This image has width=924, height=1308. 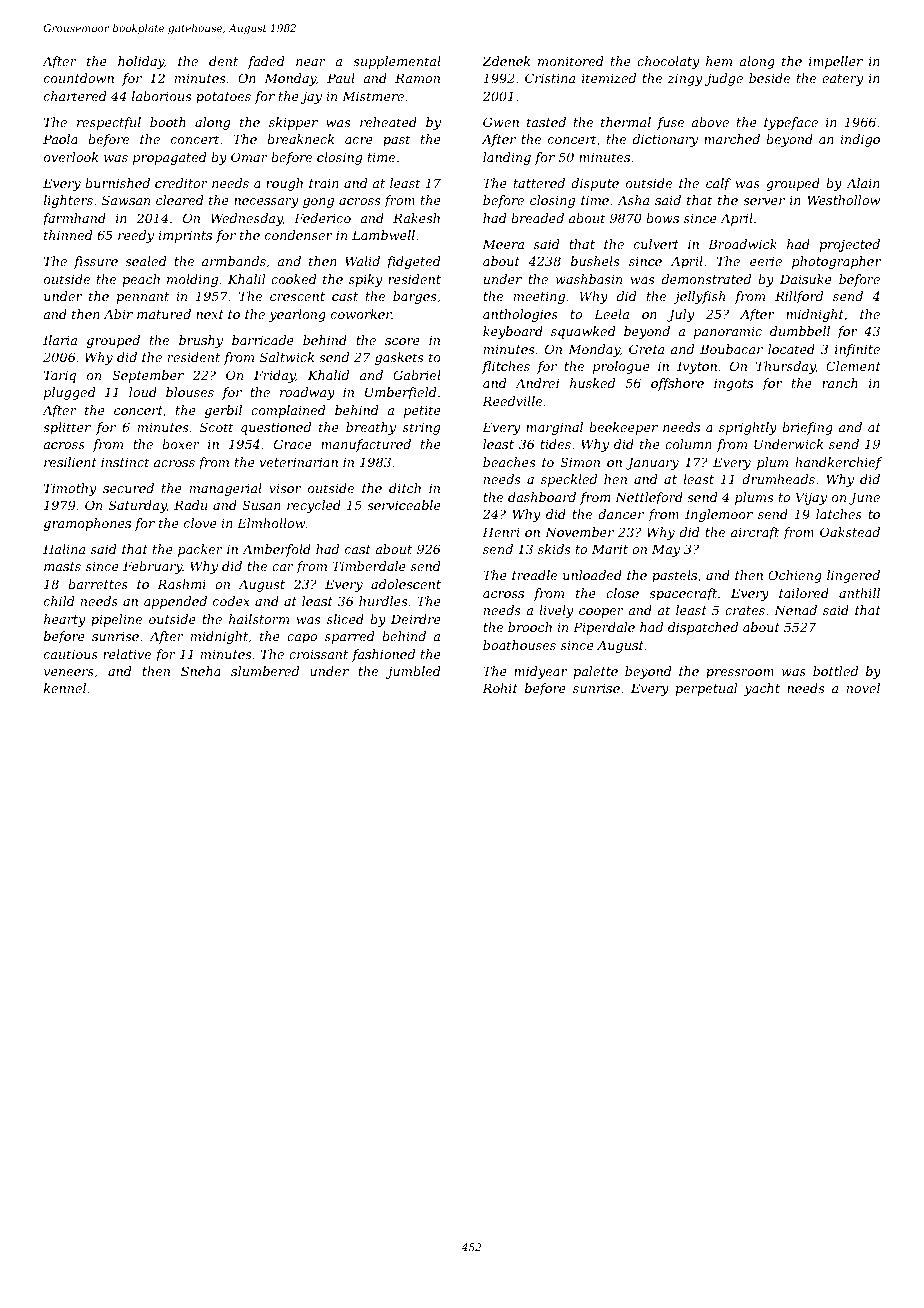 I want to click on breaded, so click(x=537, y=218).
